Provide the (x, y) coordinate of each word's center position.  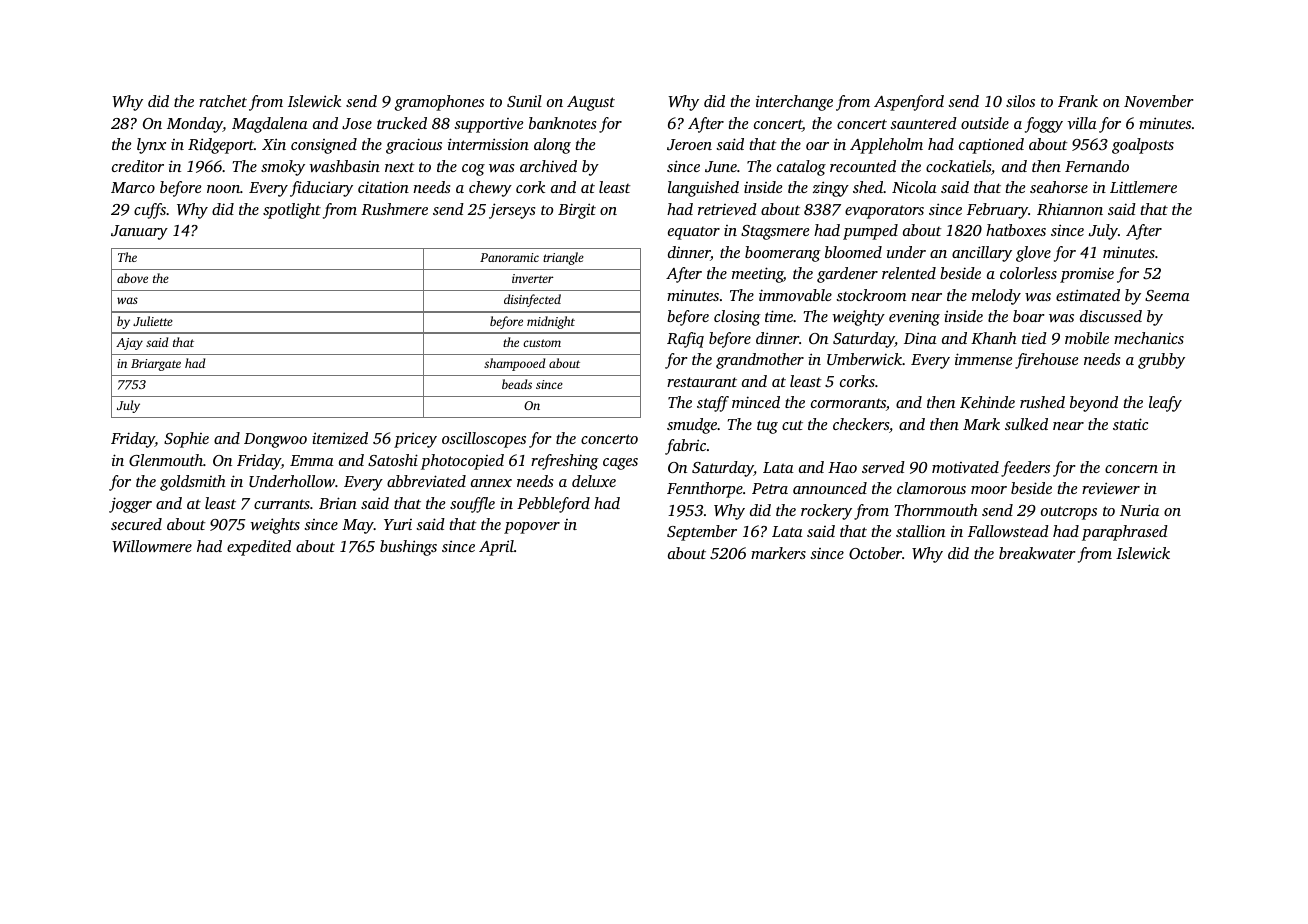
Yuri (398, 524)
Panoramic (509, 257)
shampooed (514, 364)
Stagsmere (775, 232)
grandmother (760, 361)
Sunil (524, 101)
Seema (1167, 295)
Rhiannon (1070, 209)
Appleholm (886, 146)
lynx (151, 146)
